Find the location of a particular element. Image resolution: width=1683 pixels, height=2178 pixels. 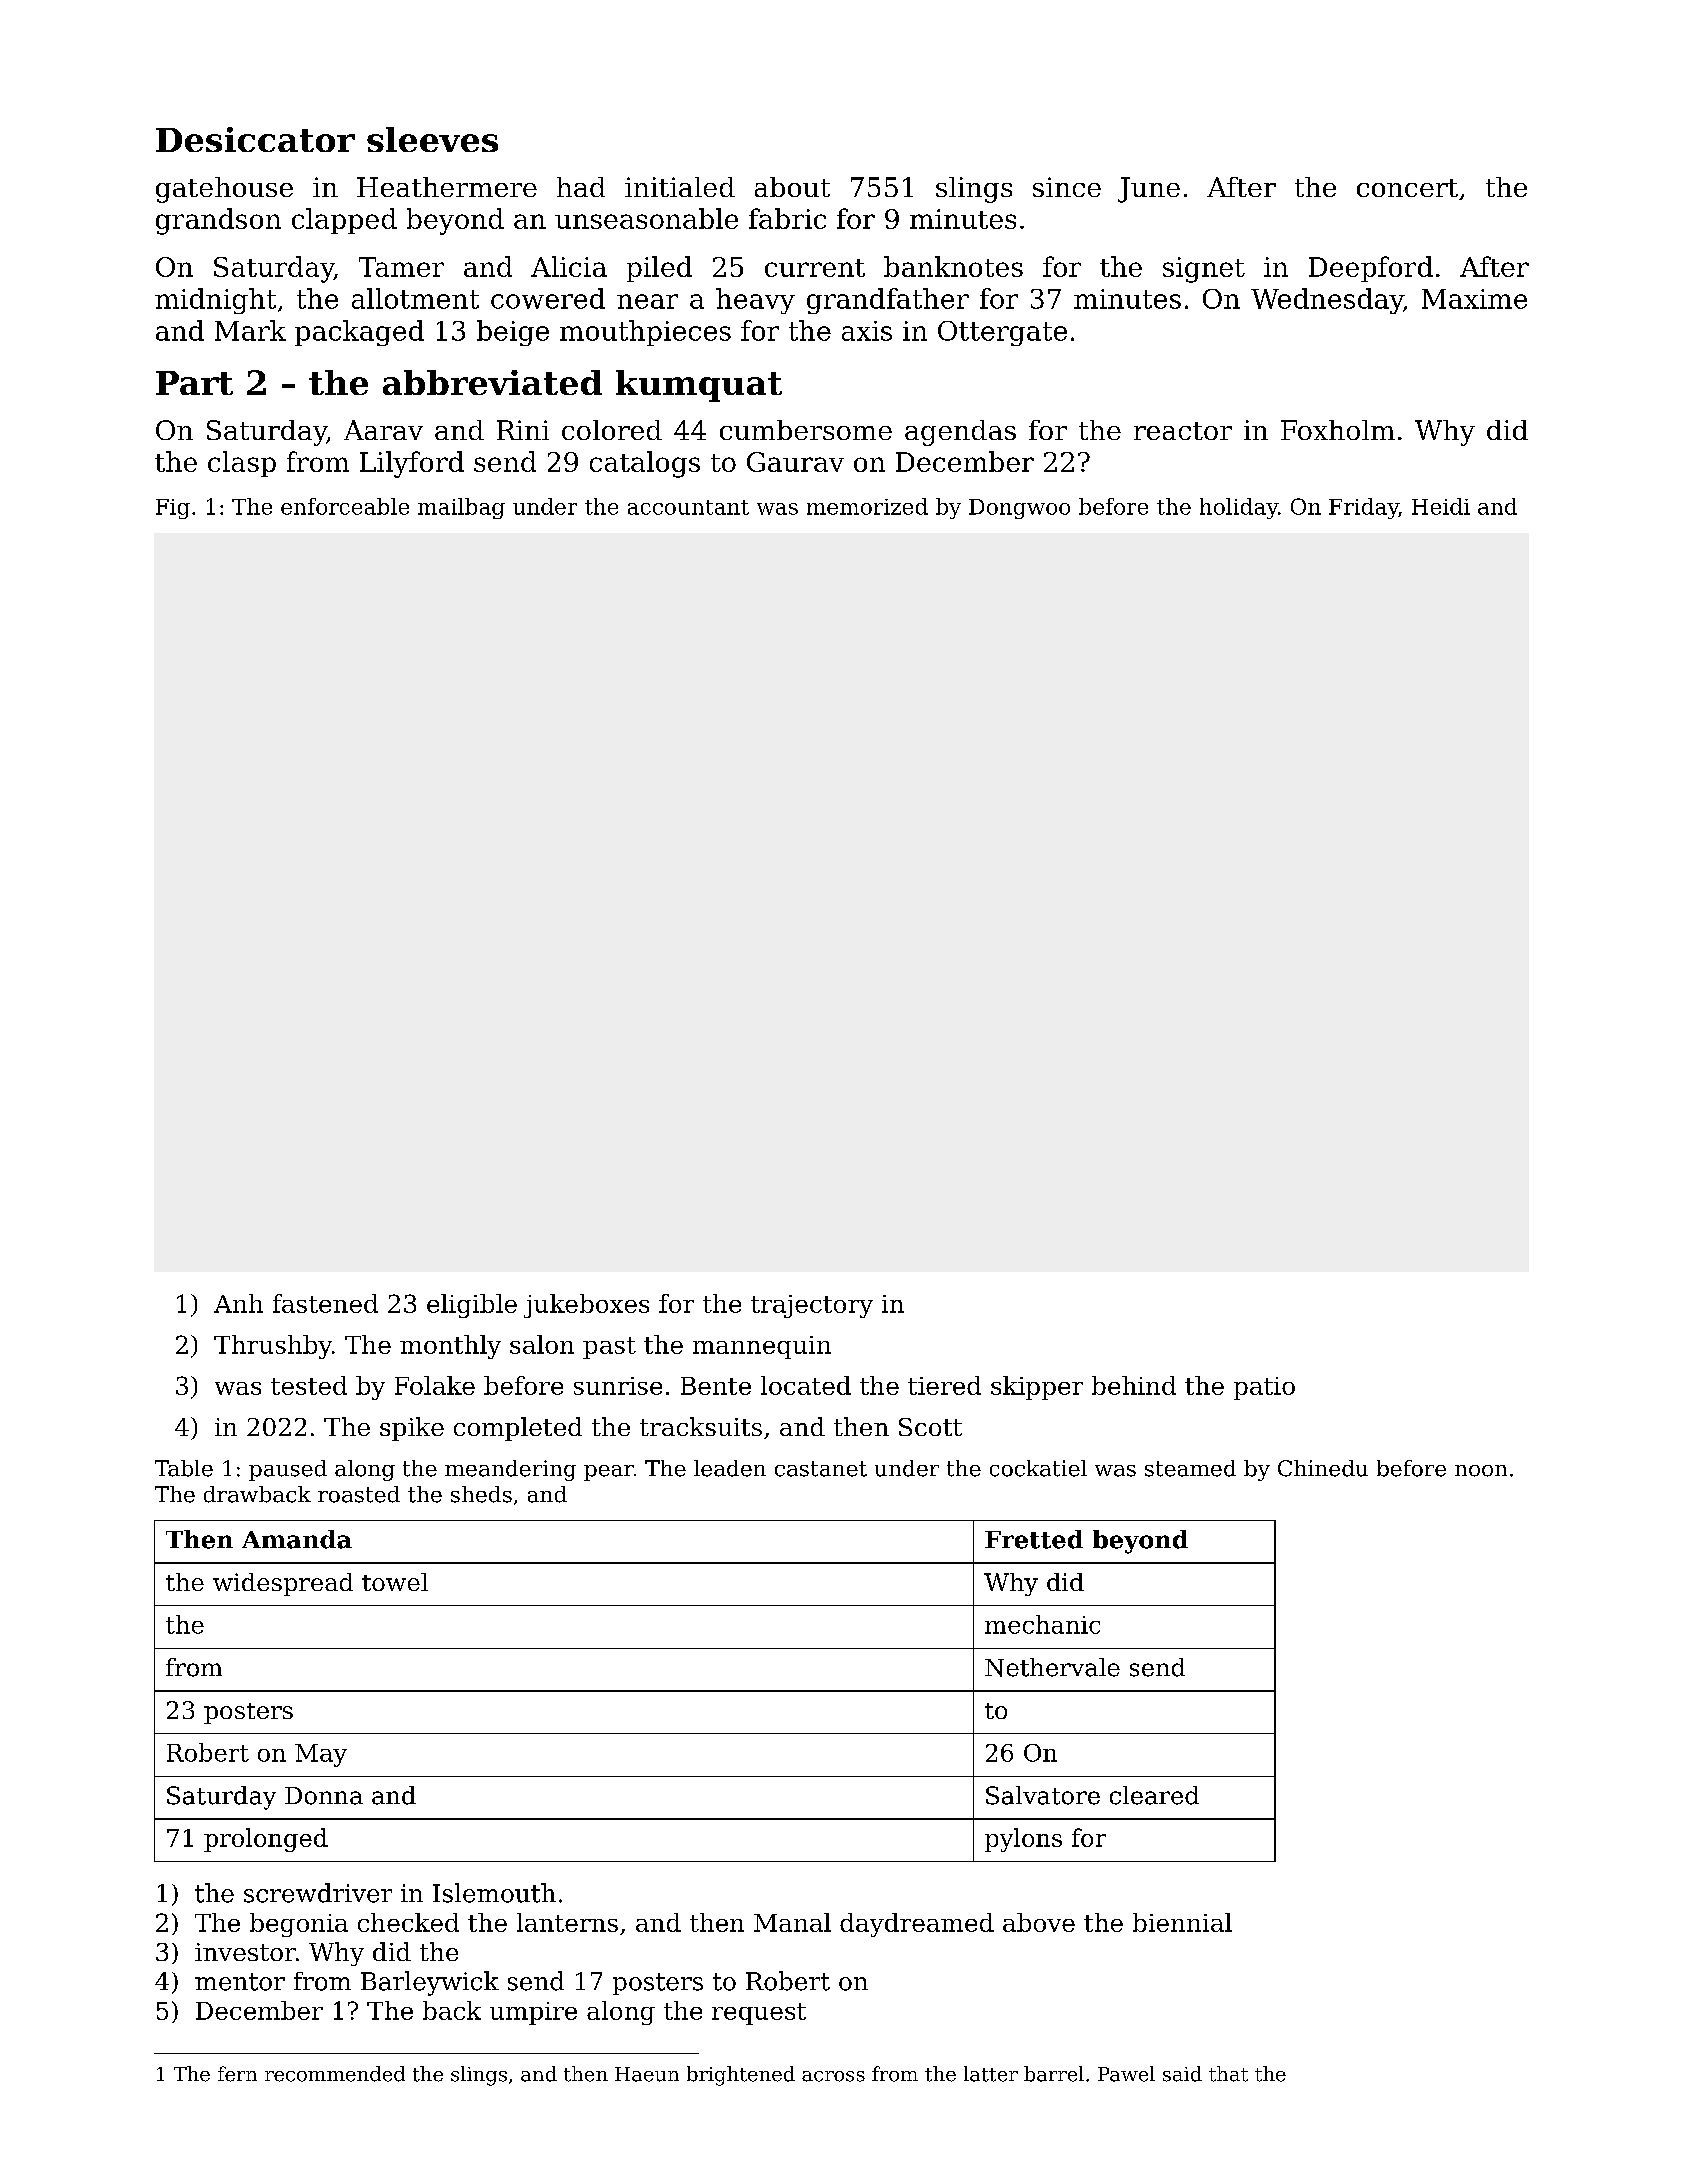

had is located at coordinates (581, 187).
